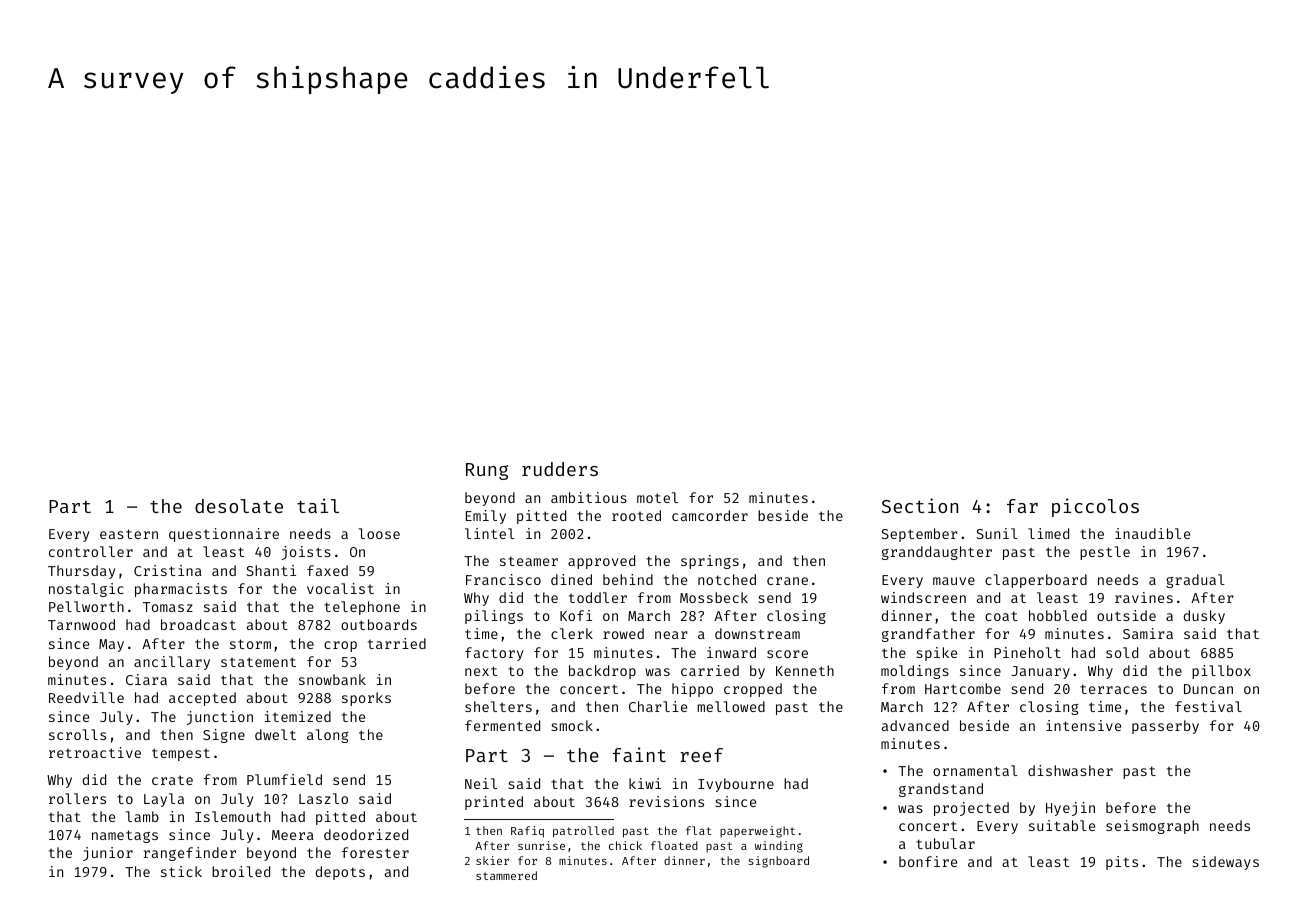 Image resolution: width=1308 pixels, height=924 pixels. Describe the element at coordinates (1144, 597) in the screenshot. I see `ravines` at that location.
